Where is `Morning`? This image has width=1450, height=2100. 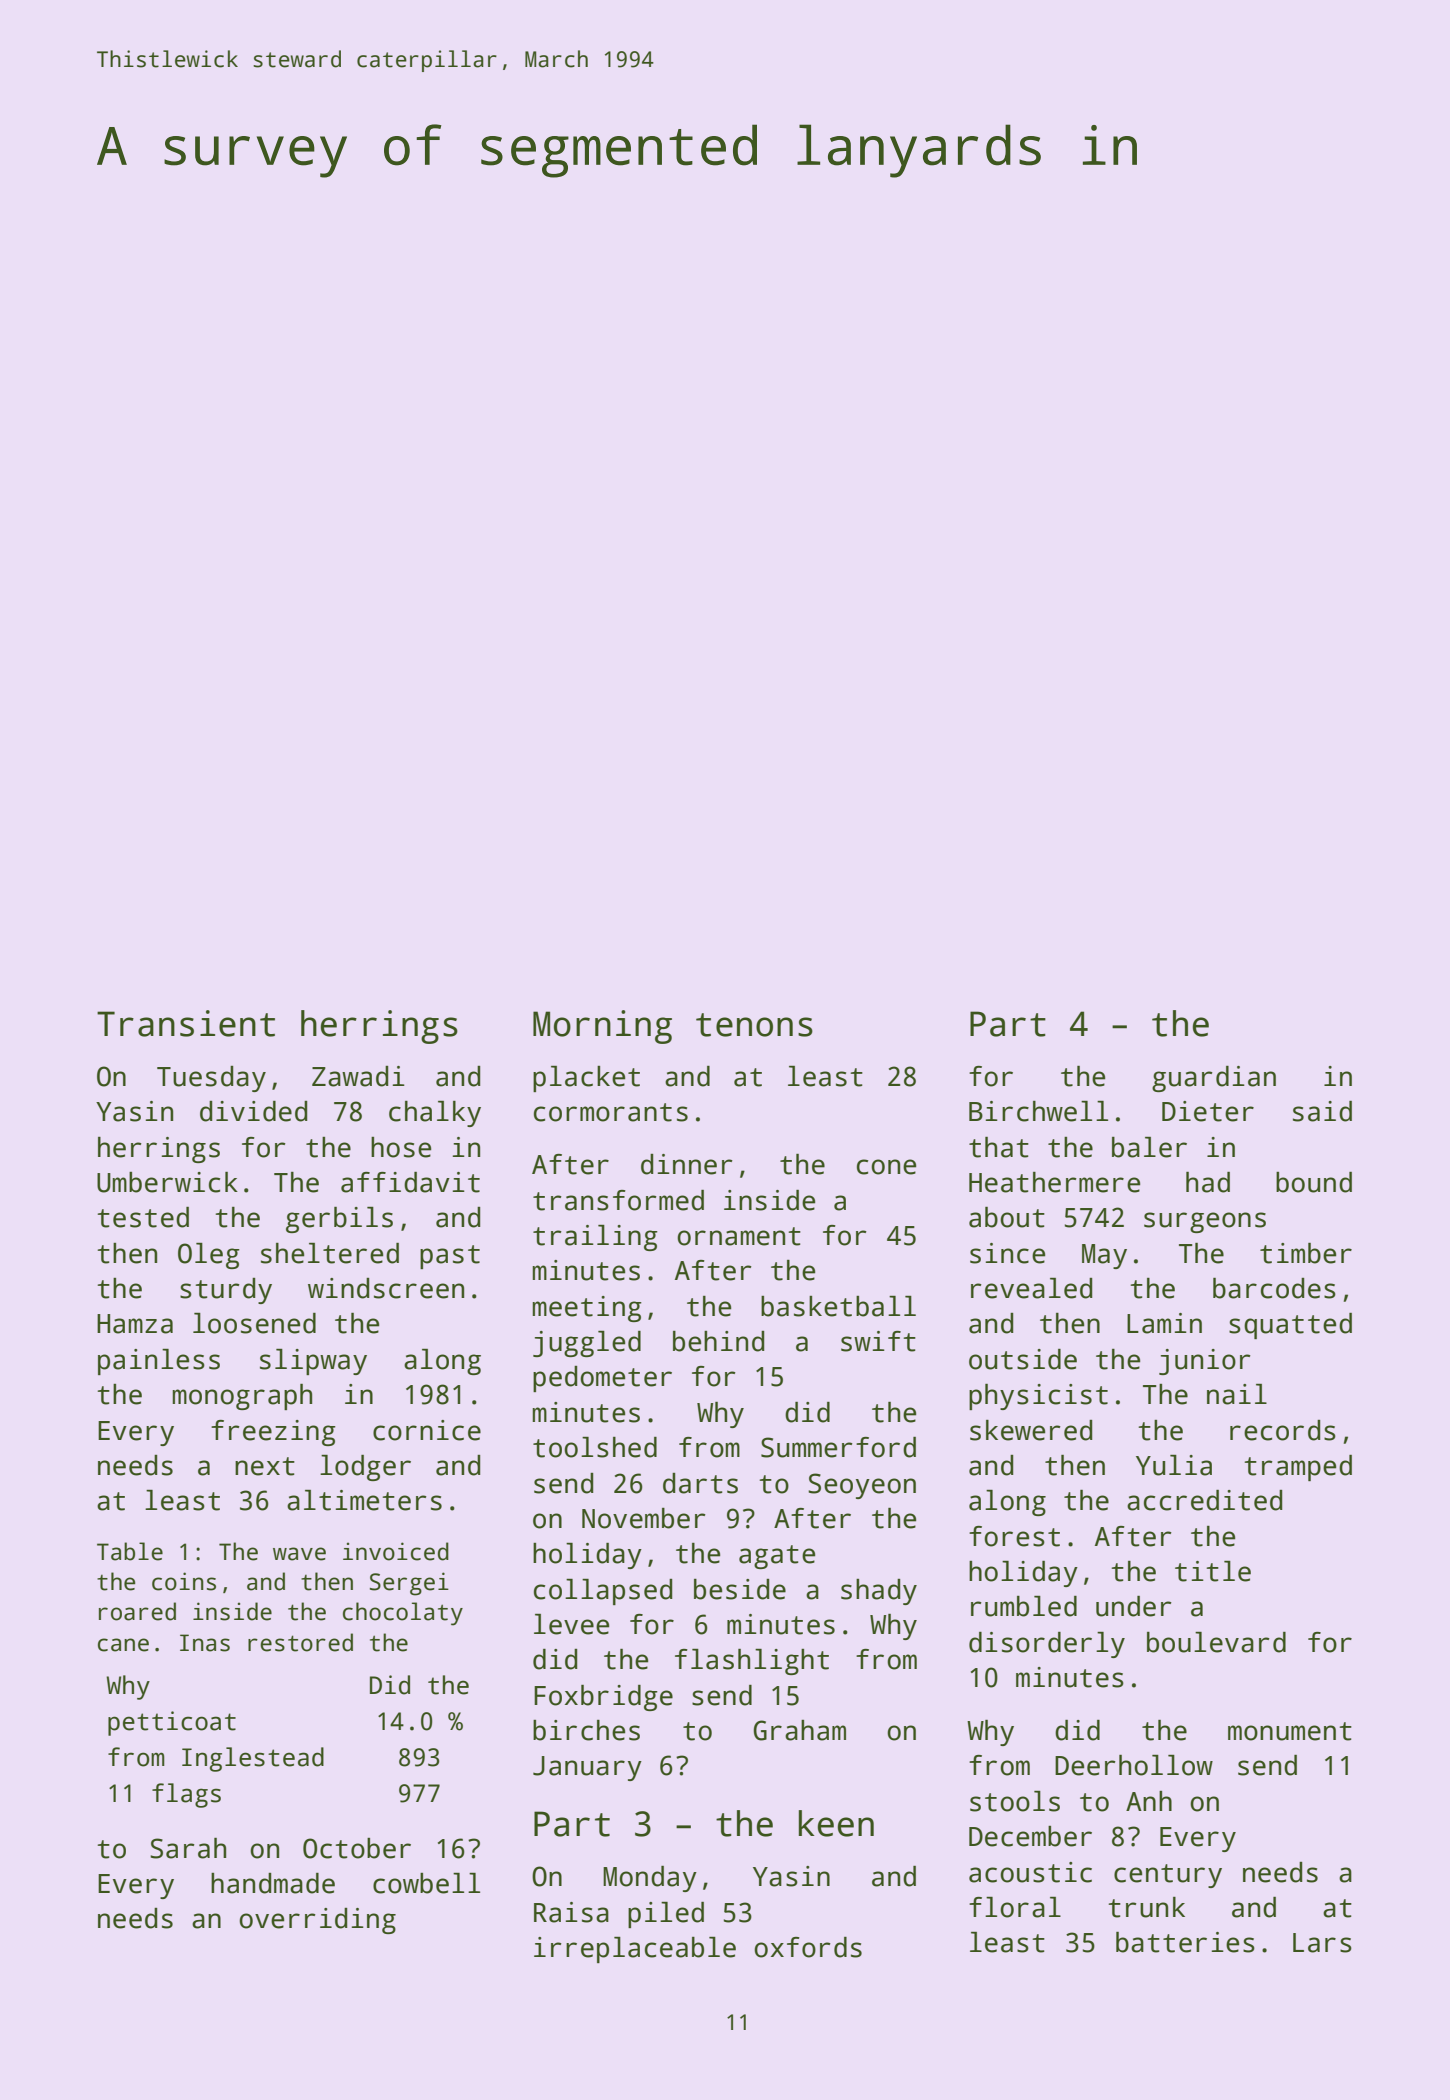 Morning is located at coordinates (602, 1027).
